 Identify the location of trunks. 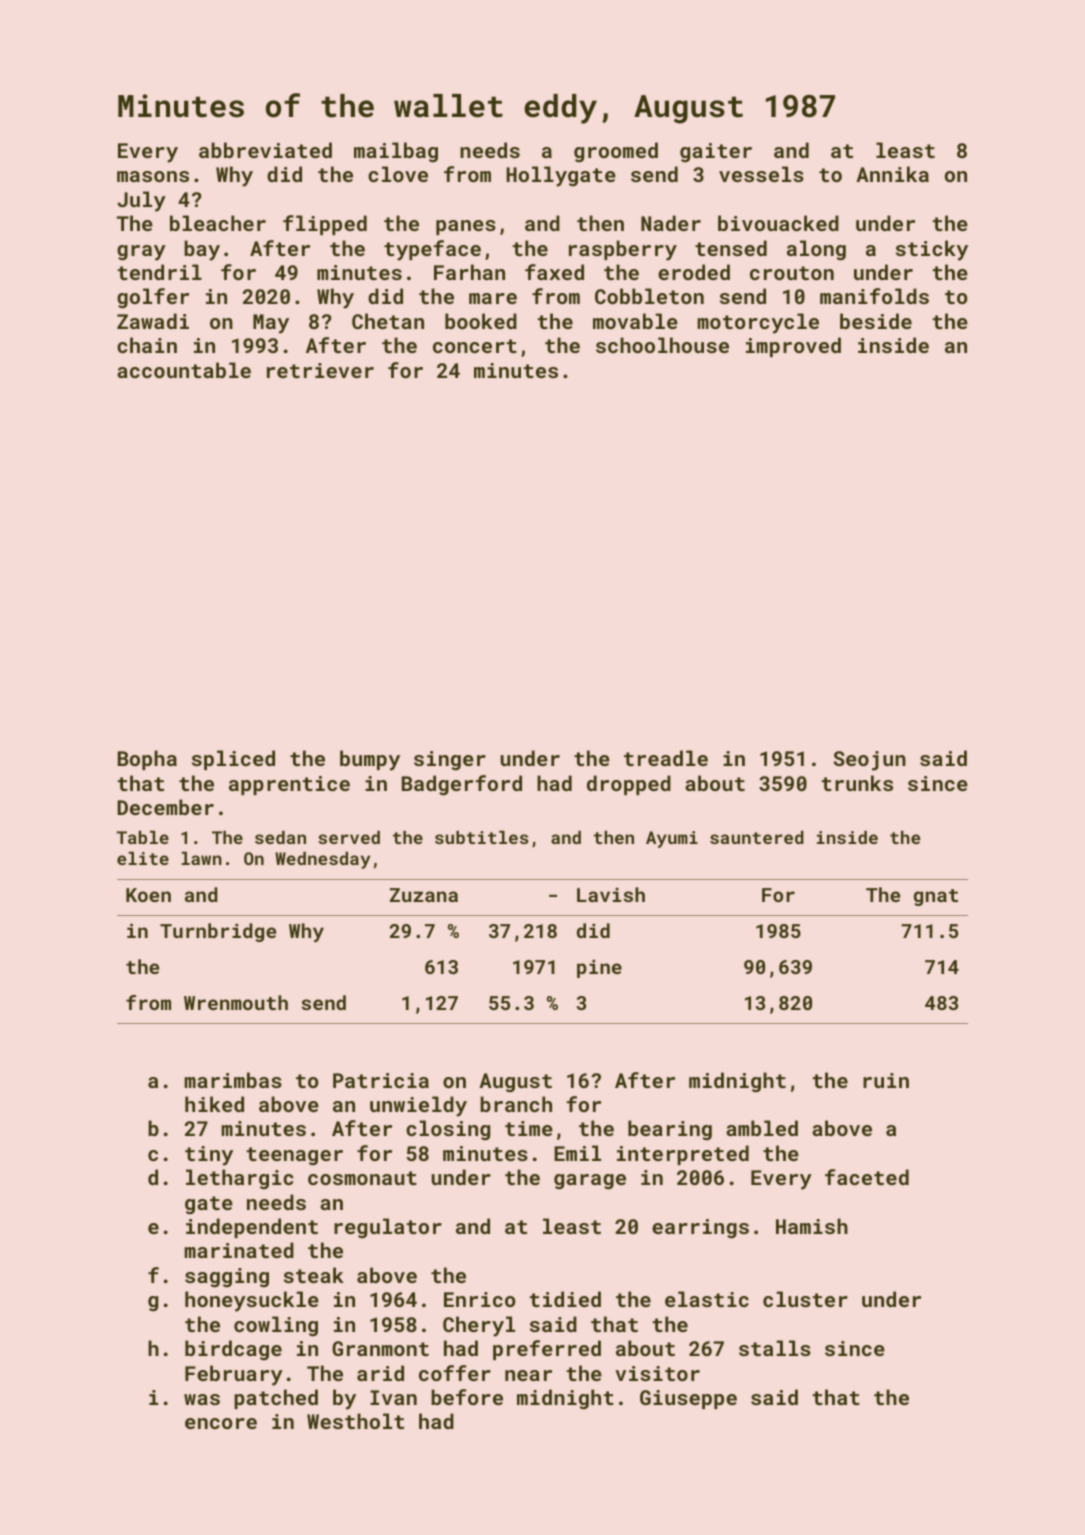
(857, 783).
